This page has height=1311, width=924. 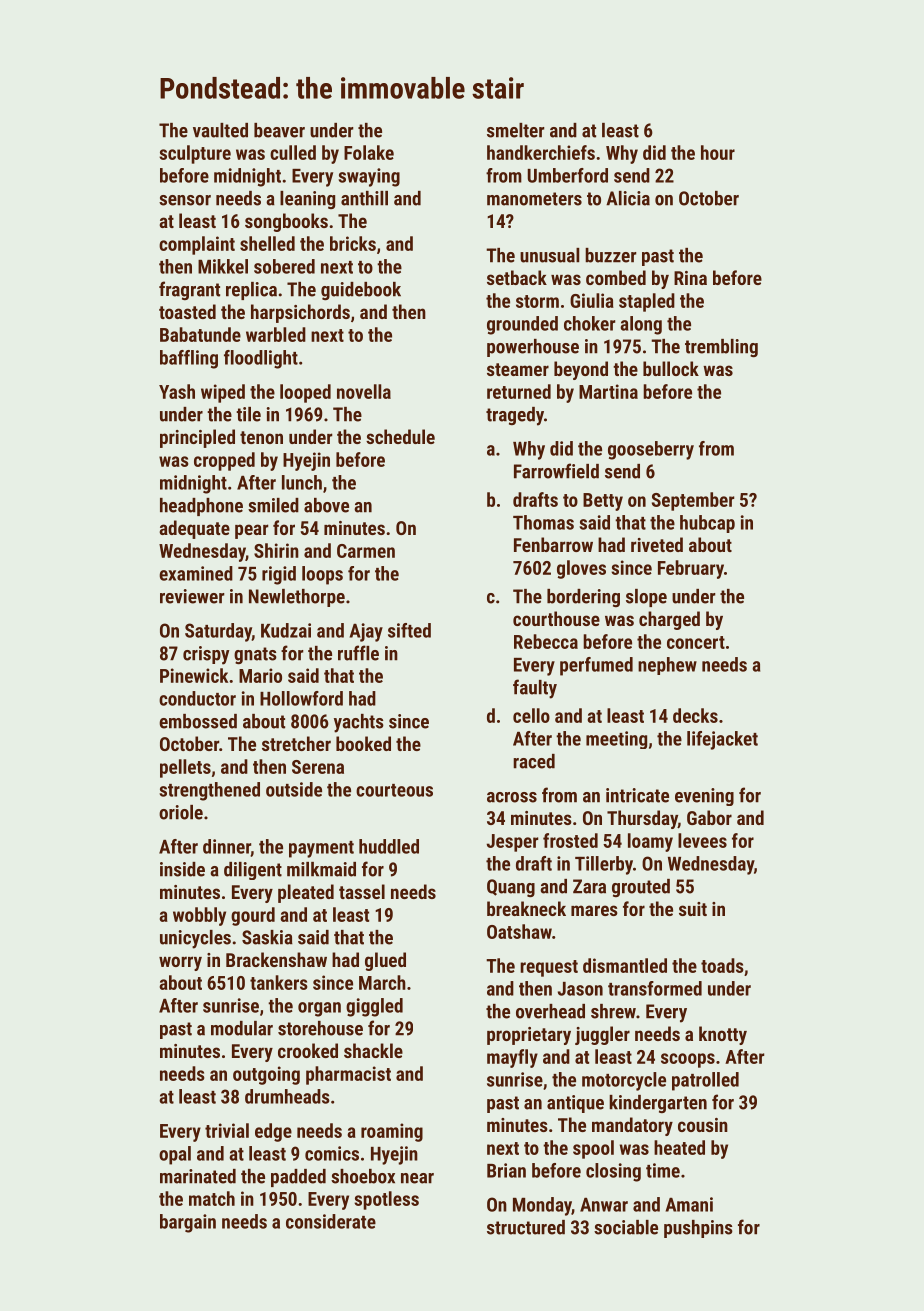 I want to click on buzzer, so click(x=611, y=255).
